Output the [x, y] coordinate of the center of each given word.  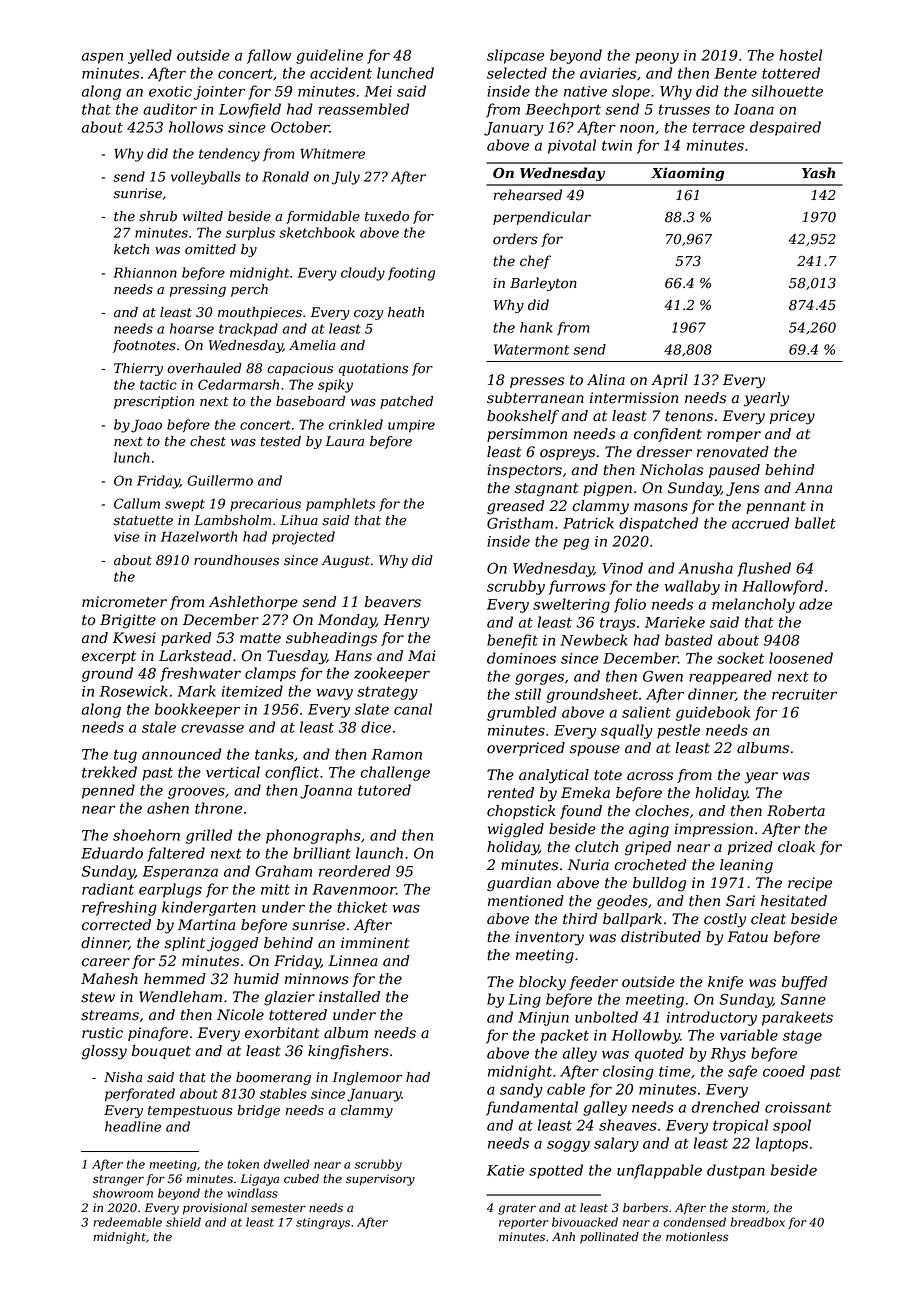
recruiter [804, 694]
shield [183, 1222]
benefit [512, 641]
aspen [102, 58]
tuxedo [387, 216]
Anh [563, 1236]
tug [125, 756]
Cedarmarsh [238, 384]
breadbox [758, 1222]
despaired [785, 128]
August [346, 561]
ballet [815, 523]
